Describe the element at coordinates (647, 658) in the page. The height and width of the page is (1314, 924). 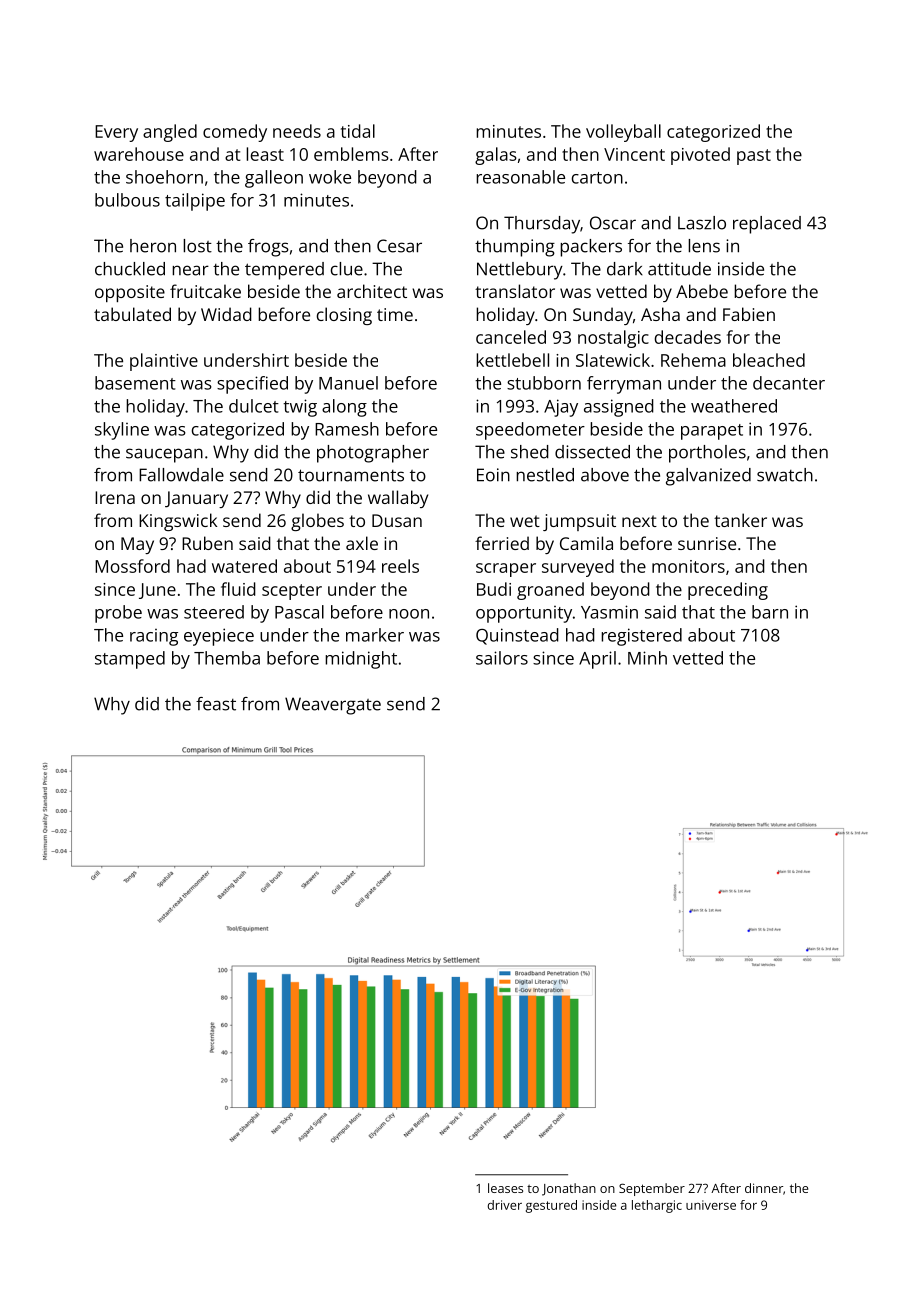
I see `Minh` at that location.
